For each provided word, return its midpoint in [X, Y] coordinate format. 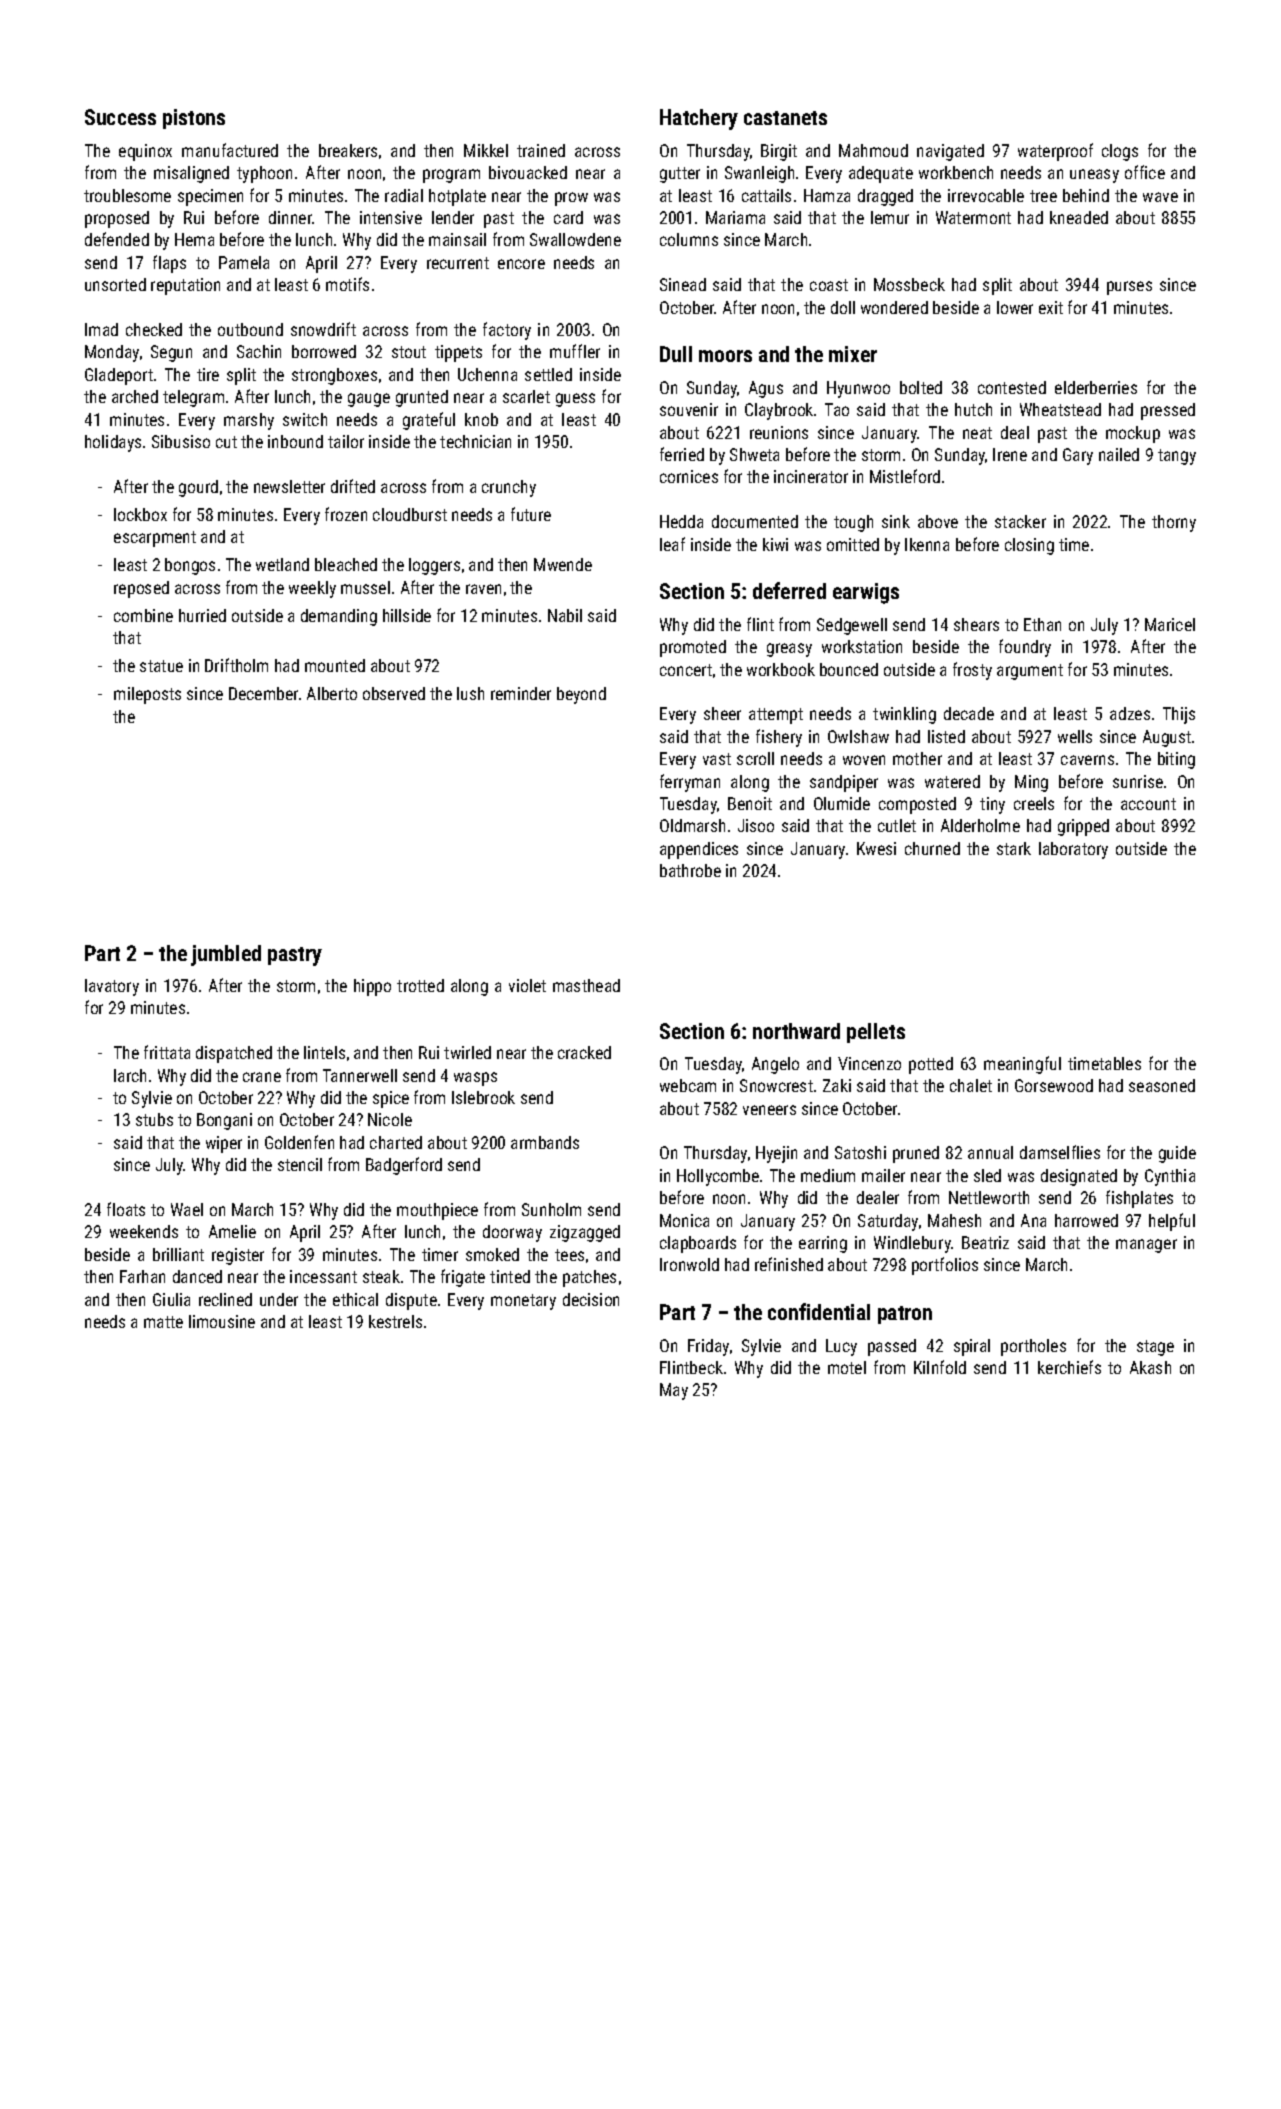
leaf [672, 544]
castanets [785, 118]
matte [163, 1322]
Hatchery [699, 119]
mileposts [147, 695]
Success [120, 117]
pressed [1168, 411]
